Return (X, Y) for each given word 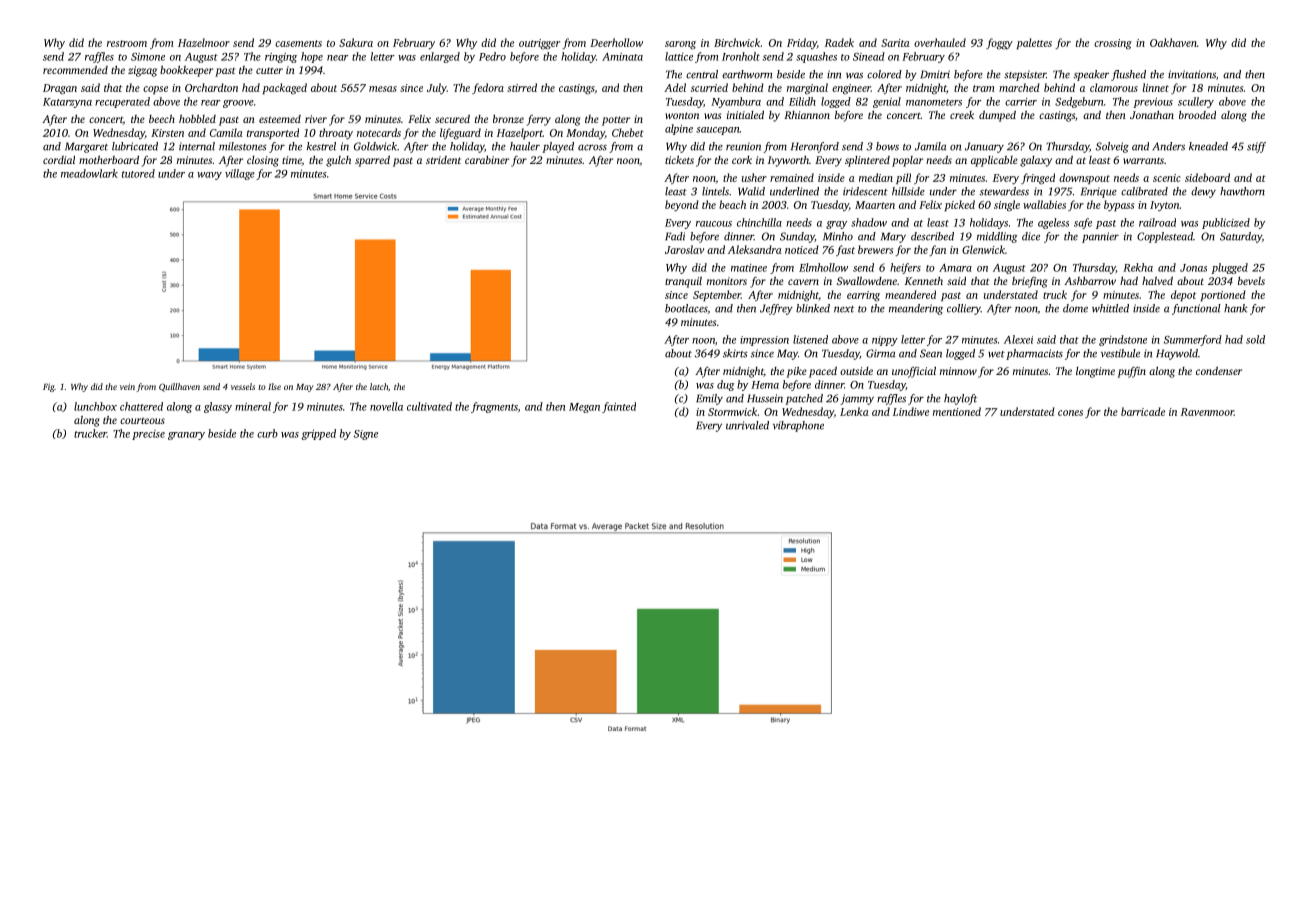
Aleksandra (755, 249)
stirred (522, 87)
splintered (867, 161)
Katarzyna (67, 103)
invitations (1192, 74)
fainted (619, 407)
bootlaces (686, 308)
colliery (964, 309)
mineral (253, 406)
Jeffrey (776, 309)
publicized (1226, 223)
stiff (1256, 147)
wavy (209, 176)
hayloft (960, 399)
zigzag (142, 71)
